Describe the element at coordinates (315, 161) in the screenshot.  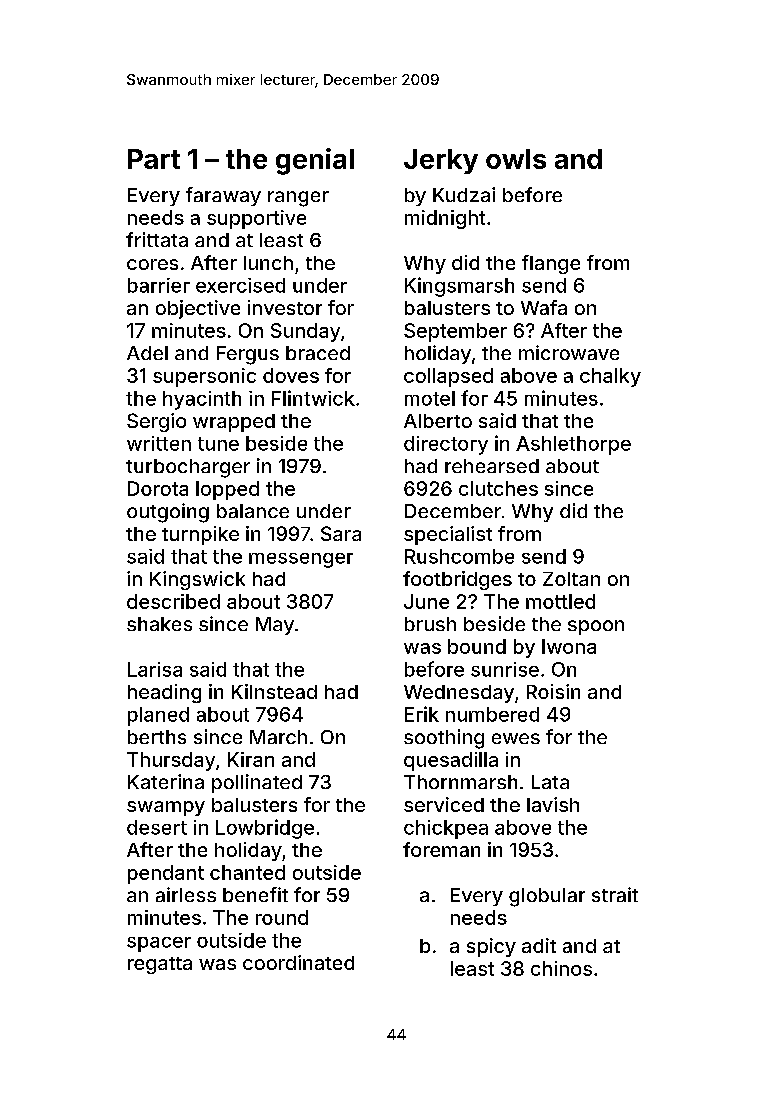
I see `genial` at that location.
